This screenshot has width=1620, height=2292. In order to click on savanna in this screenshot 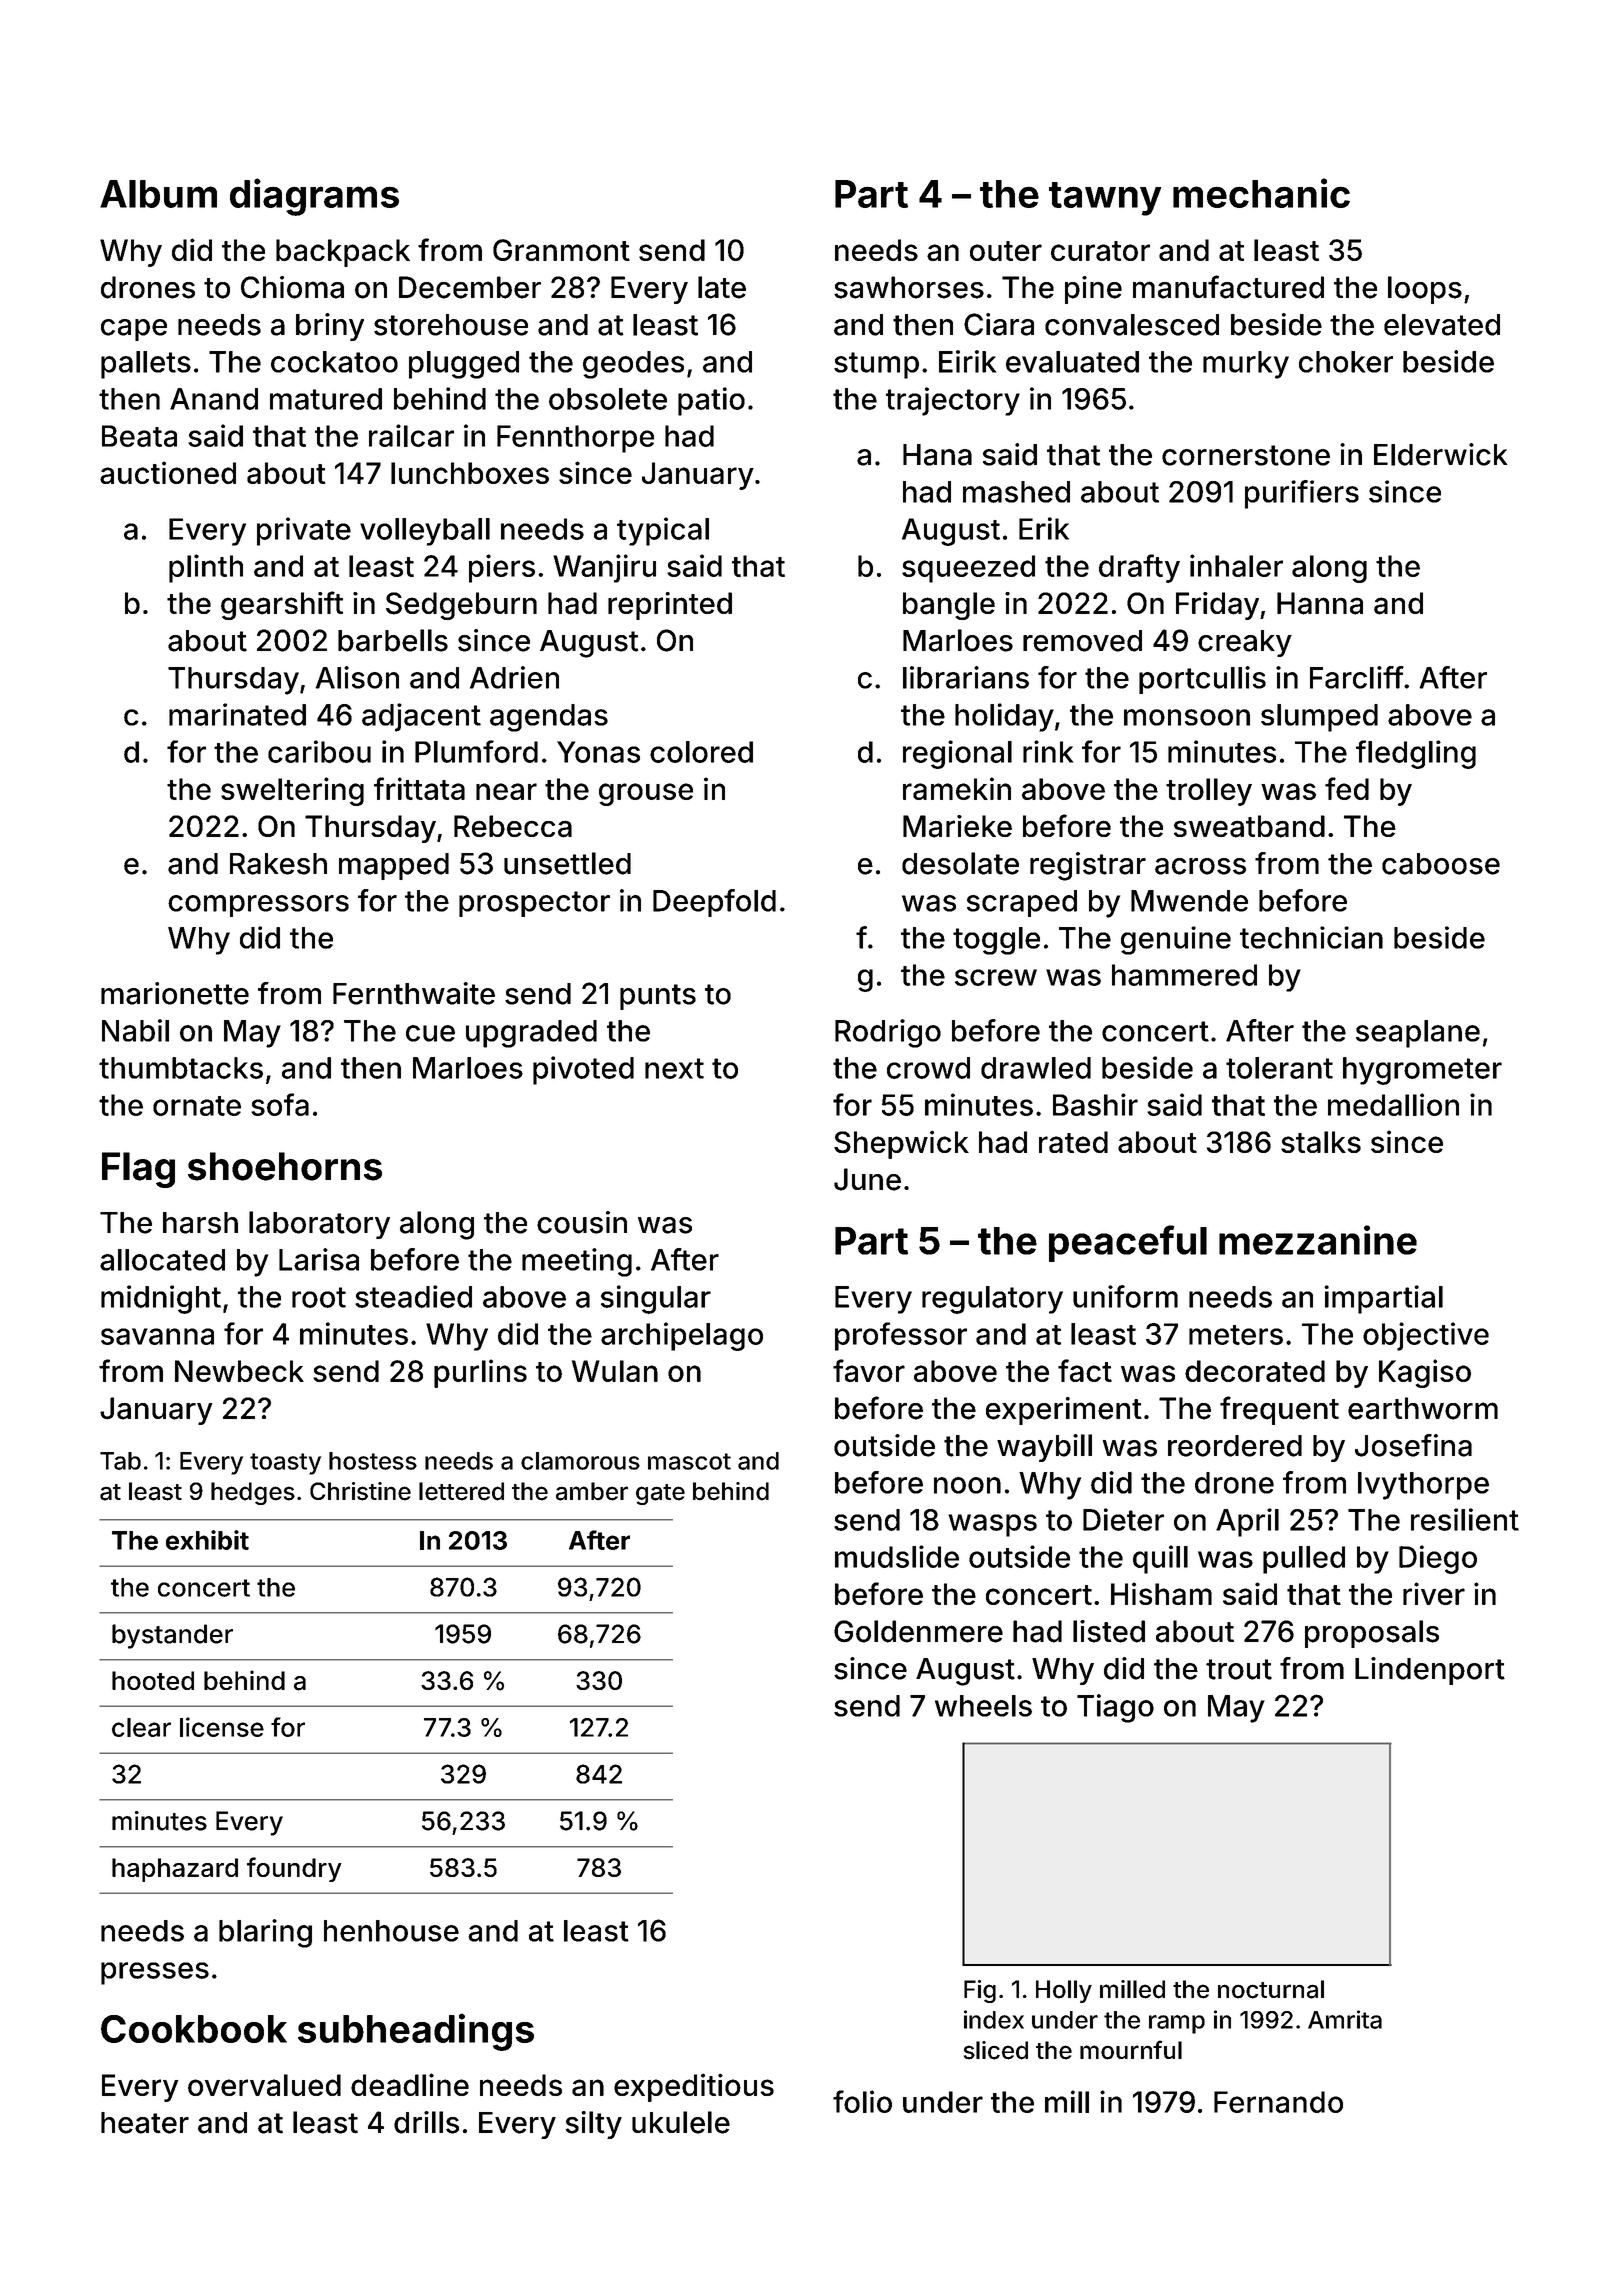, I will do `click(157, 1336)`.
